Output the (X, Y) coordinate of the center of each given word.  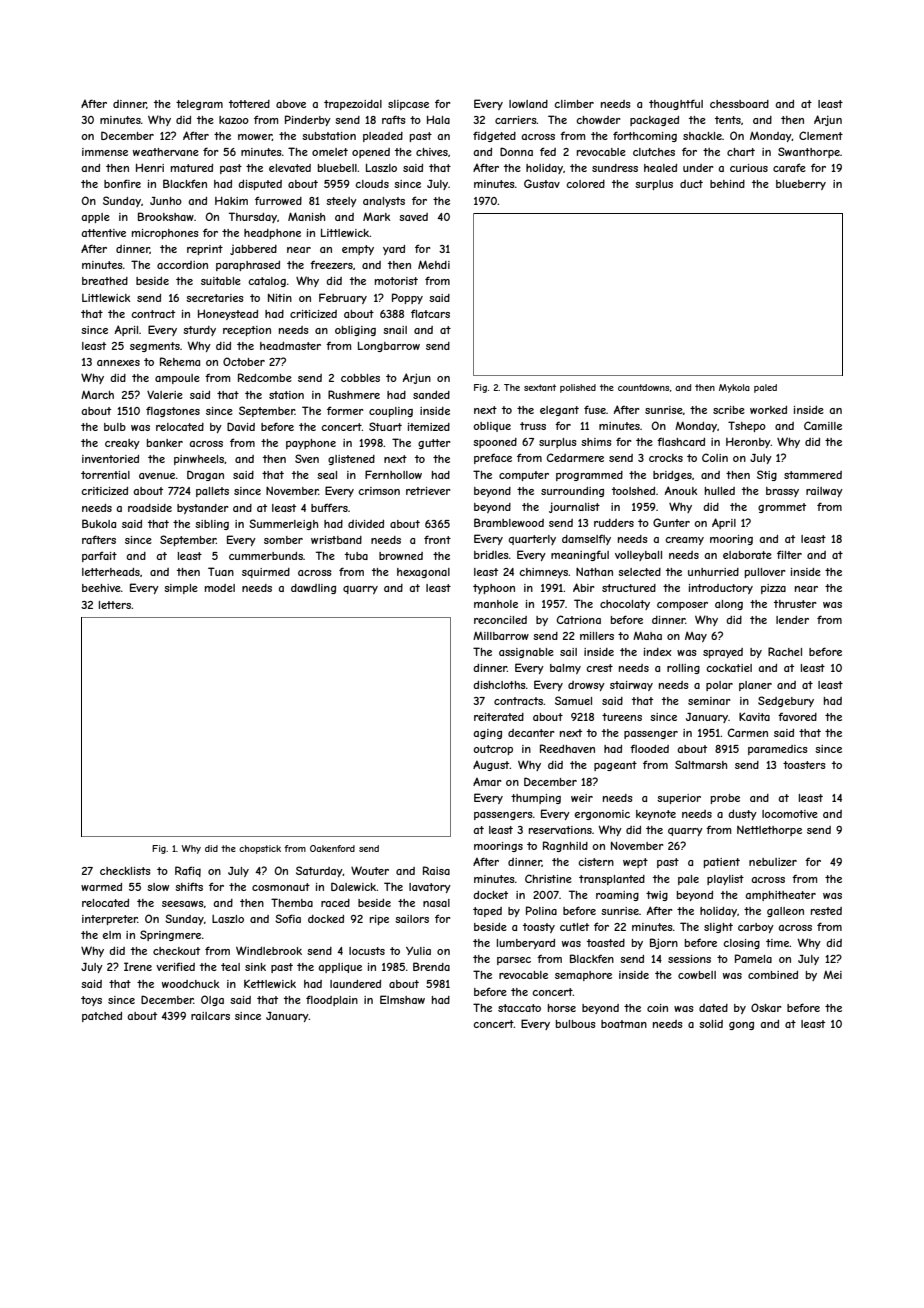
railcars (210, 1016)
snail (395, 330)
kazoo (234, 120)
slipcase (408, 105)
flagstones (173, 411)
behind (727, 184)
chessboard (739, 104)
